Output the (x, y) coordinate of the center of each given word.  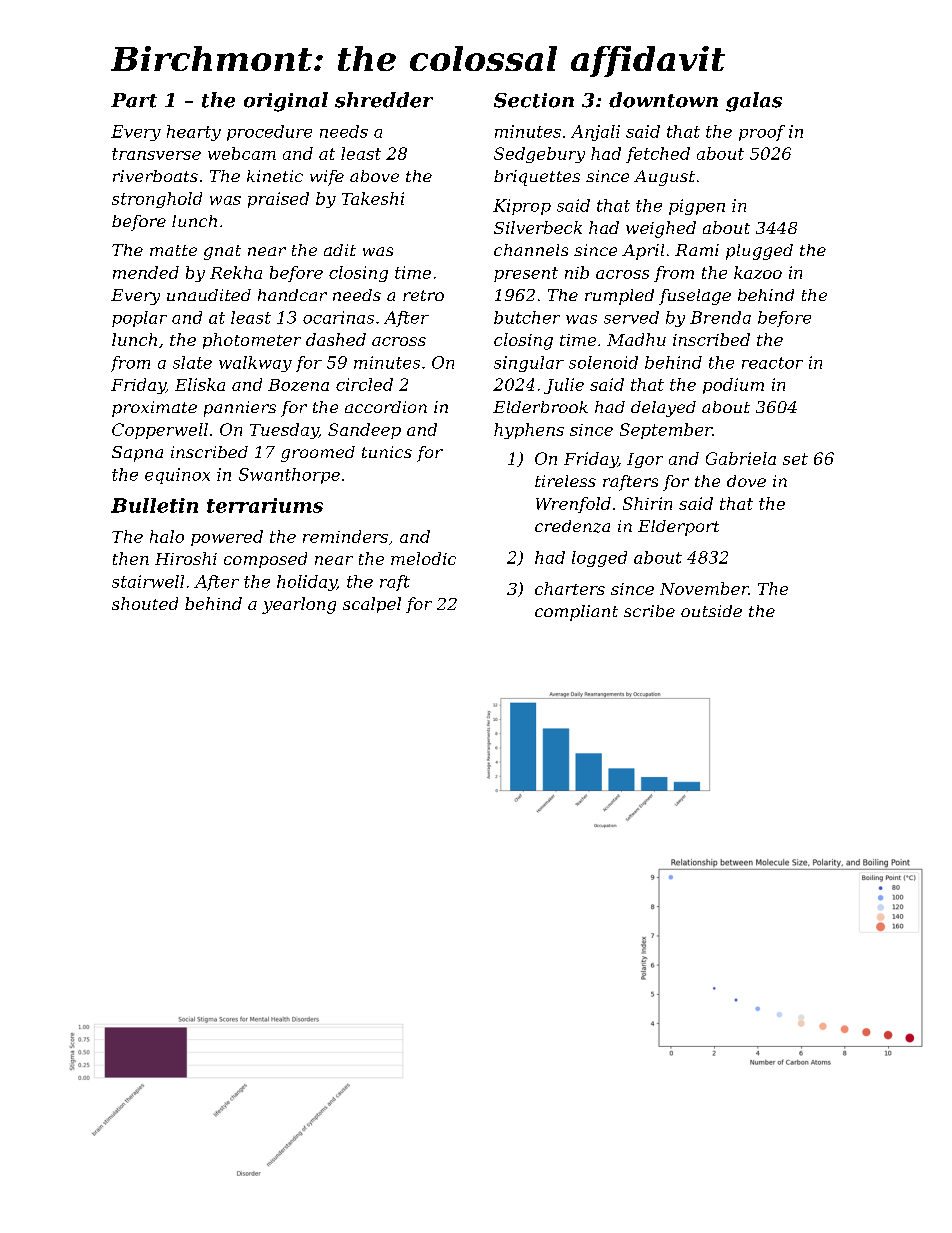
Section (534, 100)
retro (423, 295)
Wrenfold (573, 505)
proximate (154, 409)
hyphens (529, 431)
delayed (663, 409)
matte (173, 250)
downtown (663, 100)
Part (134, 100)
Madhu (636, 339)
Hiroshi (186, 558)
